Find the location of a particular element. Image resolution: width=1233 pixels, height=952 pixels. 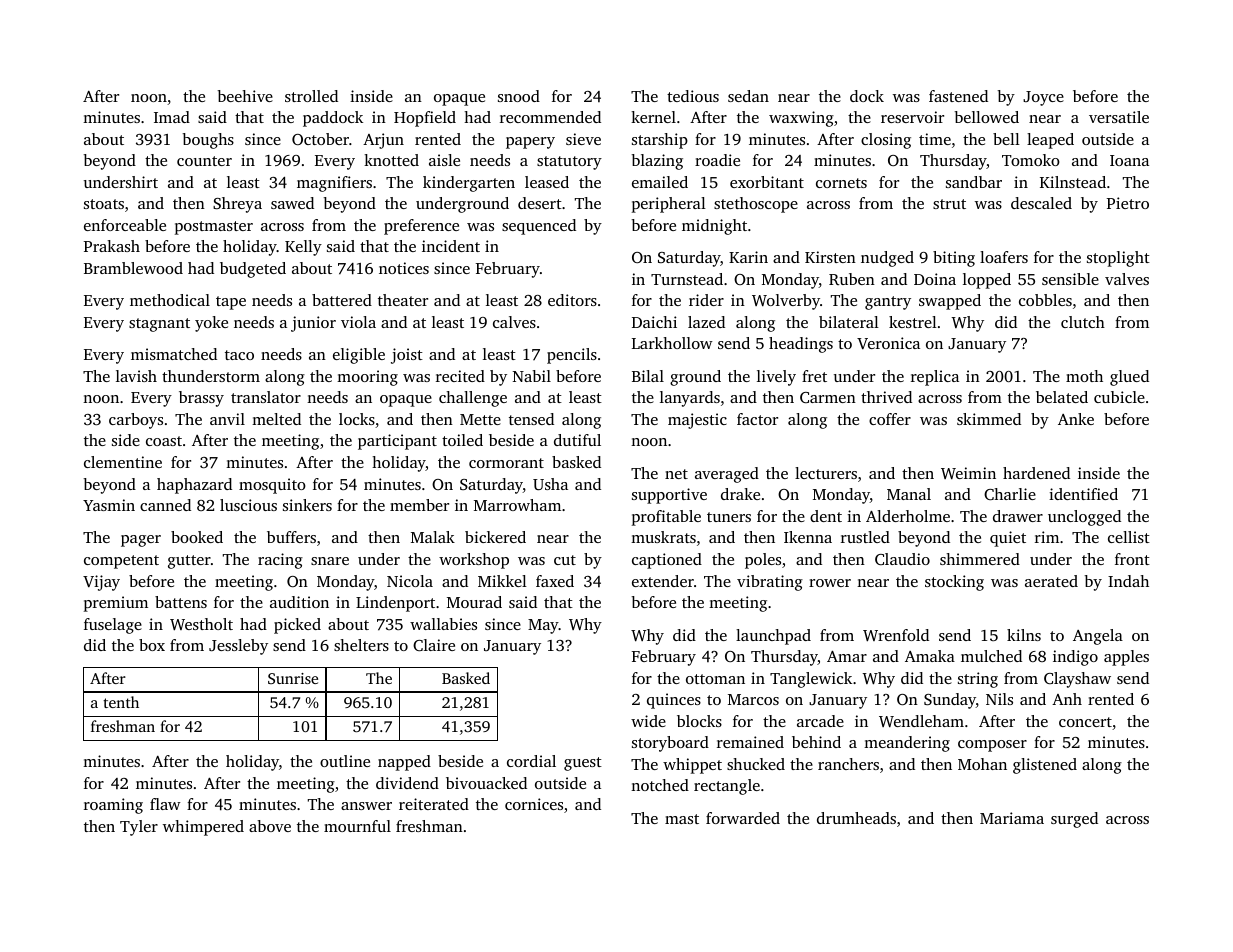

Tyler is located at coordinates (139, 828).
